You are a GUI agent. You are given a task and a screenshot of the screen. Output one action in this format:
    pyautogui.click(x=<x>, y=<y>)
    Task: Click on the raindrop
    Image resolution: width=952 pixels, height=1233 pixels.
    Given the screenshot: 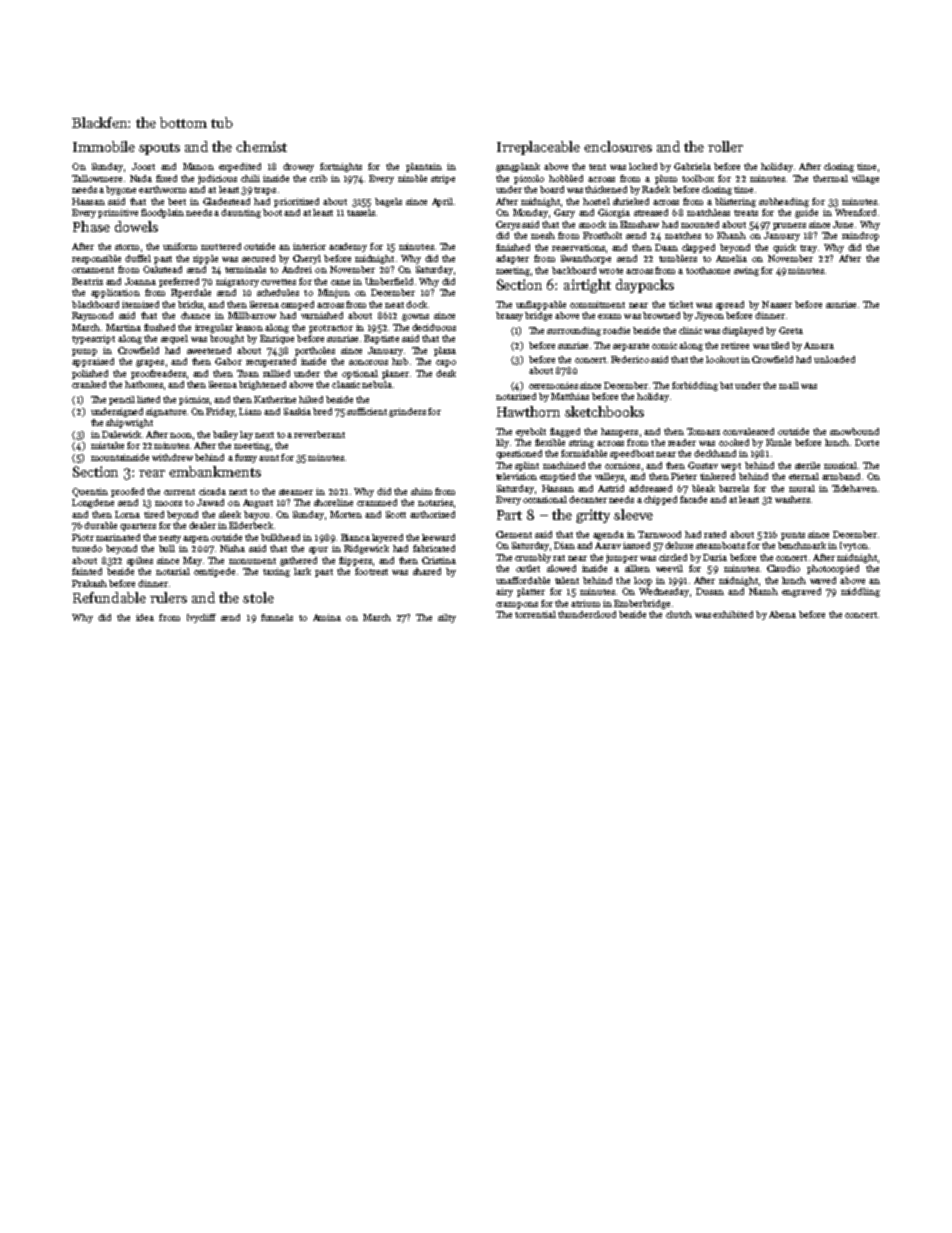 What is the action you would take?
    pyautogui.click(x=860, y=236)
